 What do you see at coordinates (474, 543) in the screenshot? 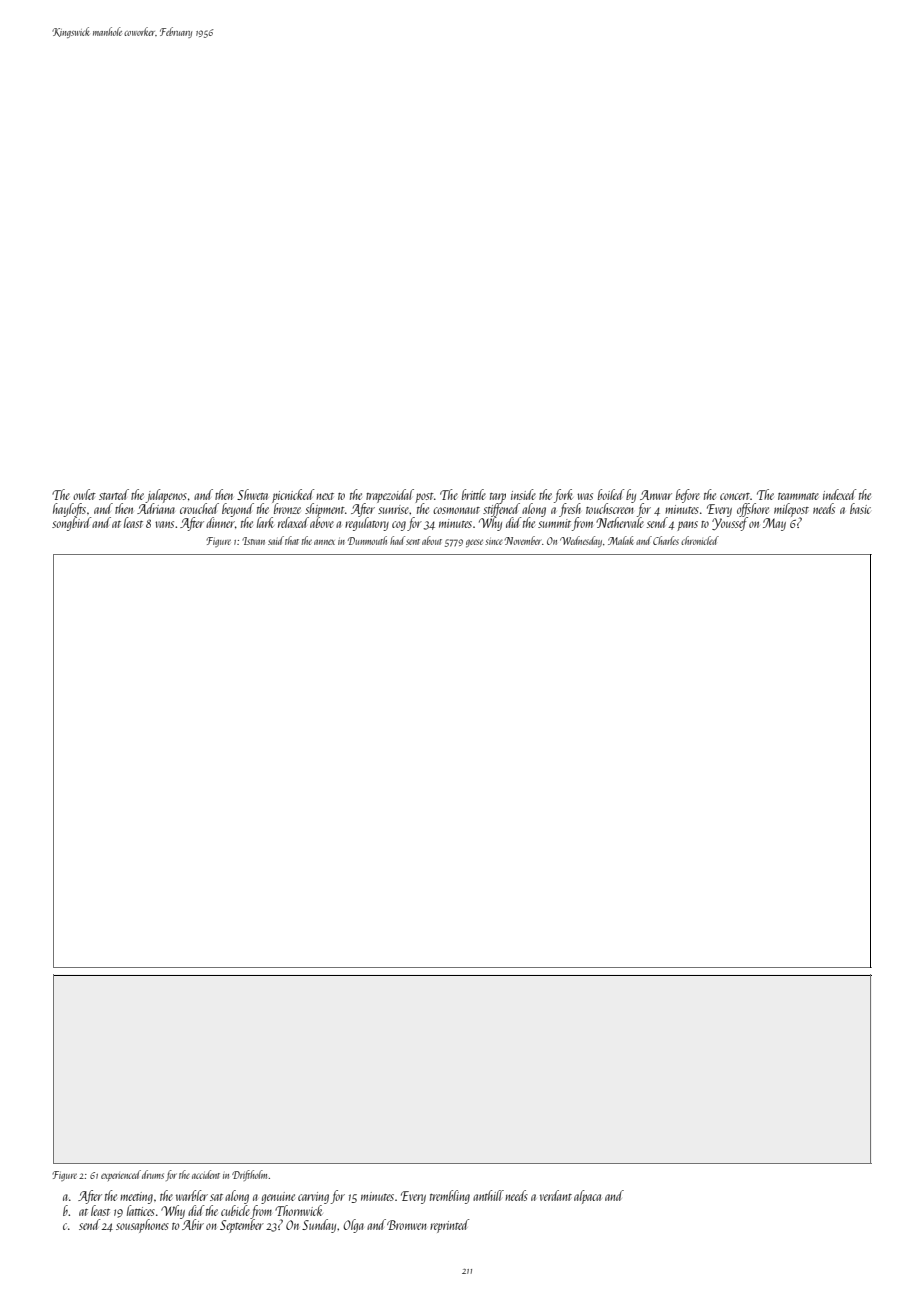
I see `geese` at bounding box center [474, 543].
